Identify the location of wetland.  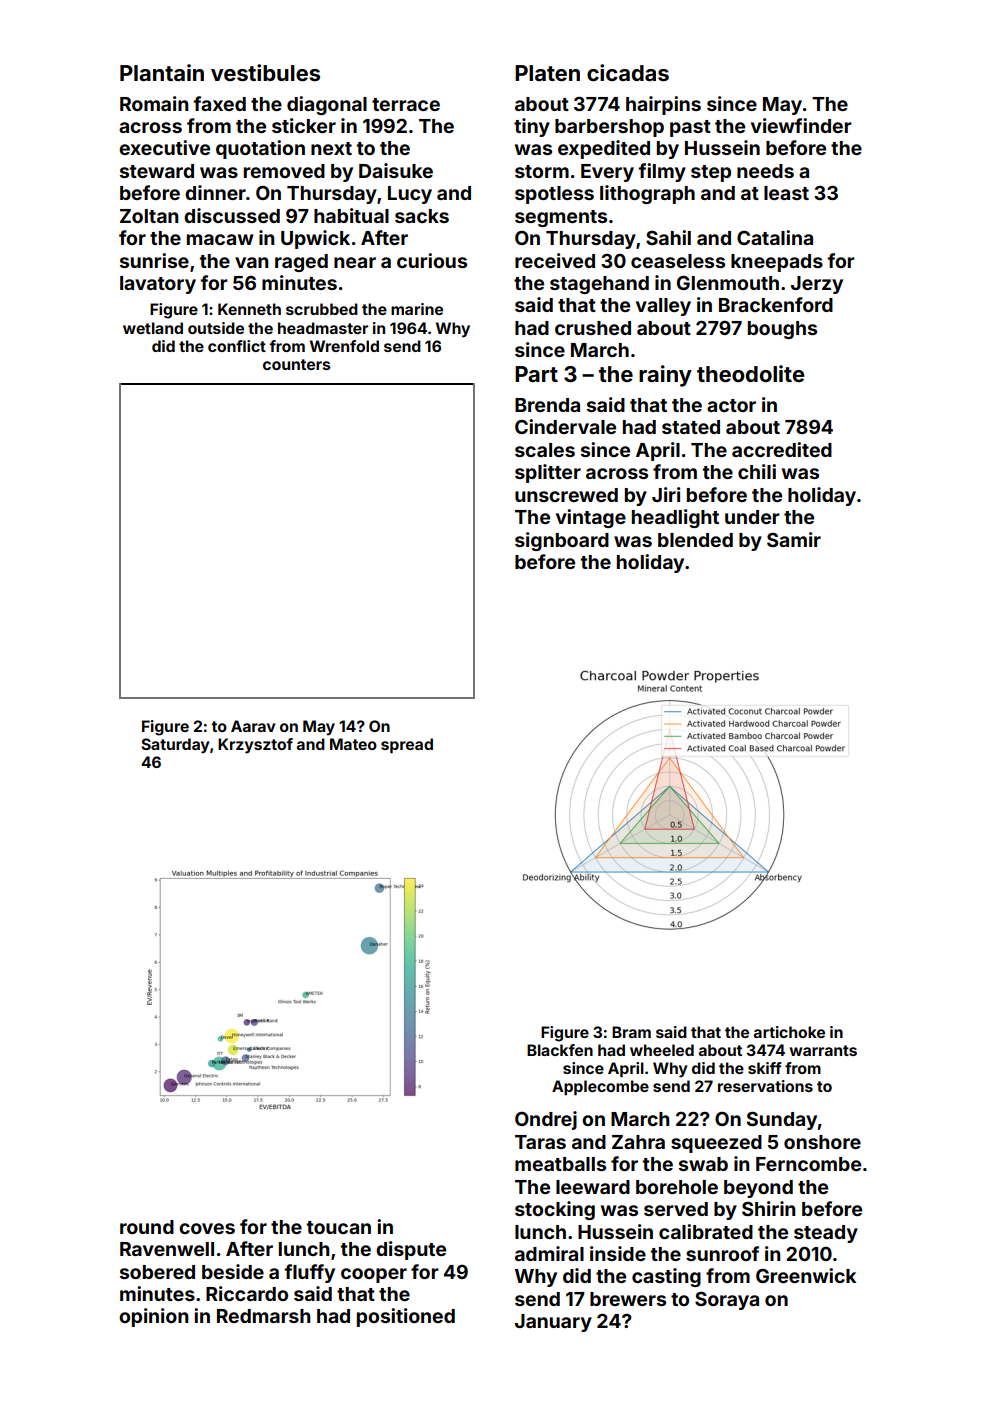
(153, 328).
